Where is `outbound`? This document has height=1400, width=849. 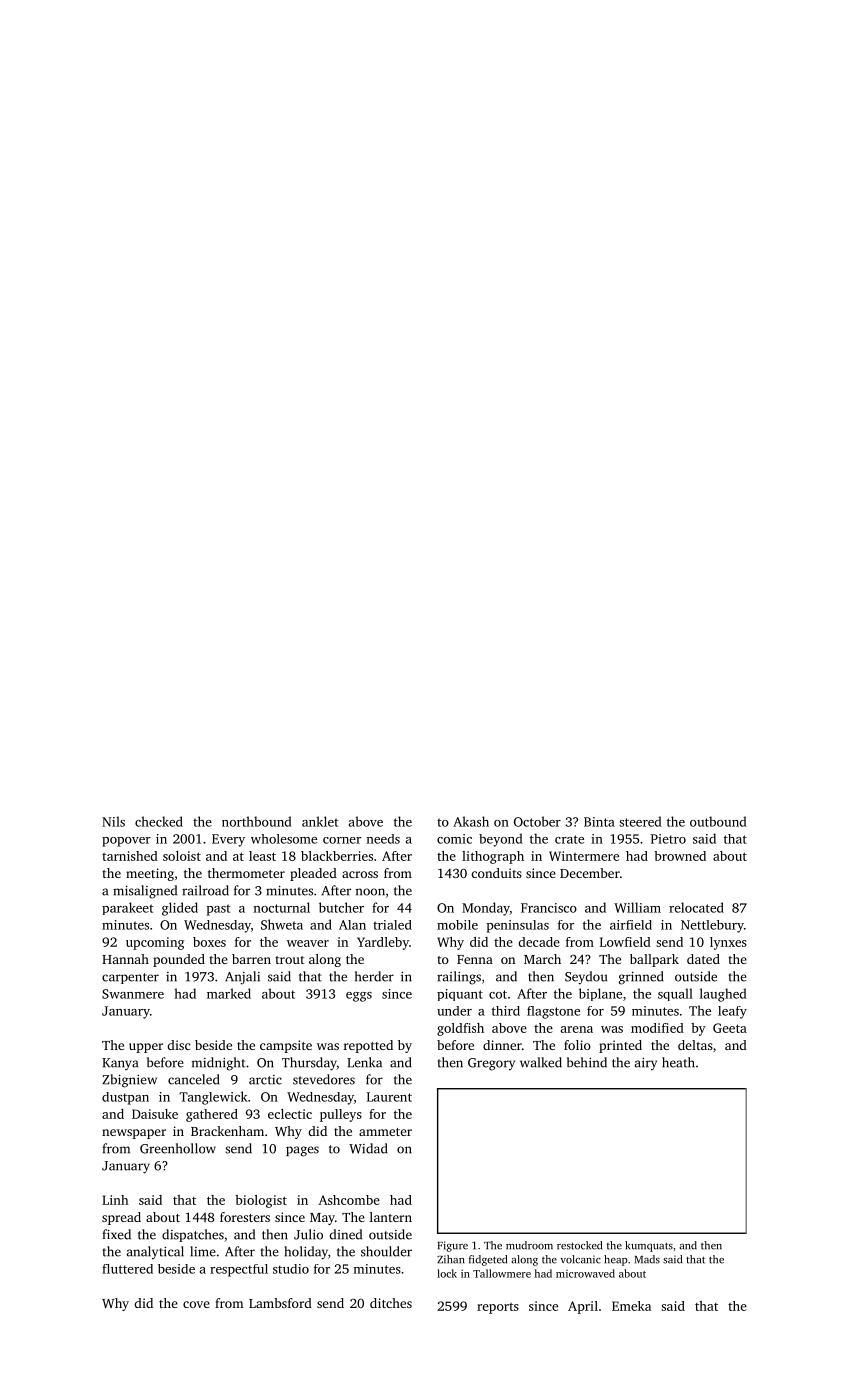
outbound is located at coordinates (718, 821).
